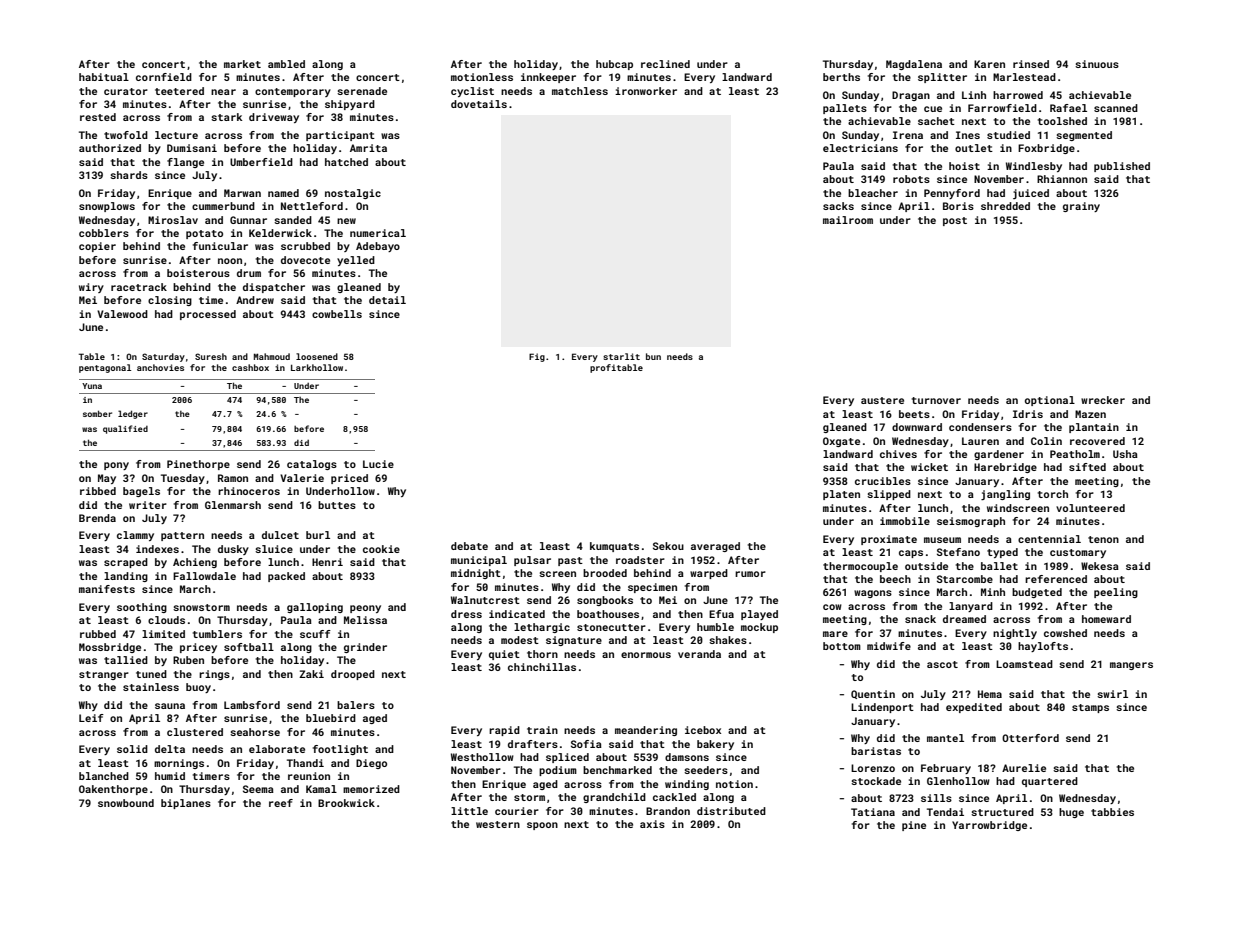 This document has width=1233, height=952. Describe the element at coordinates (882, 400) in the document. I see `austere` at that location.
